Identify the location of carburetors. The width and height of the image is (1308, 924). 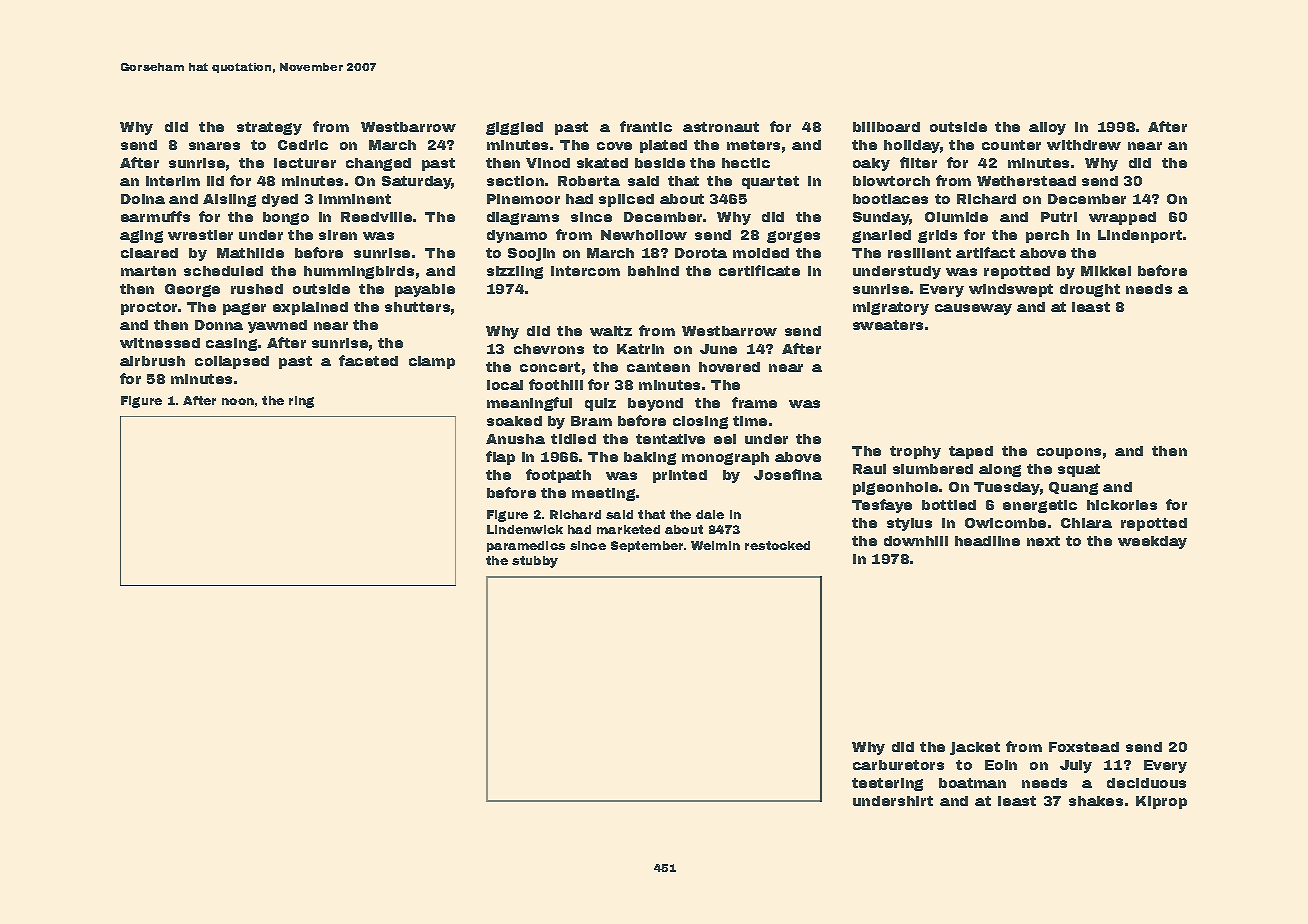
(898, 765).
